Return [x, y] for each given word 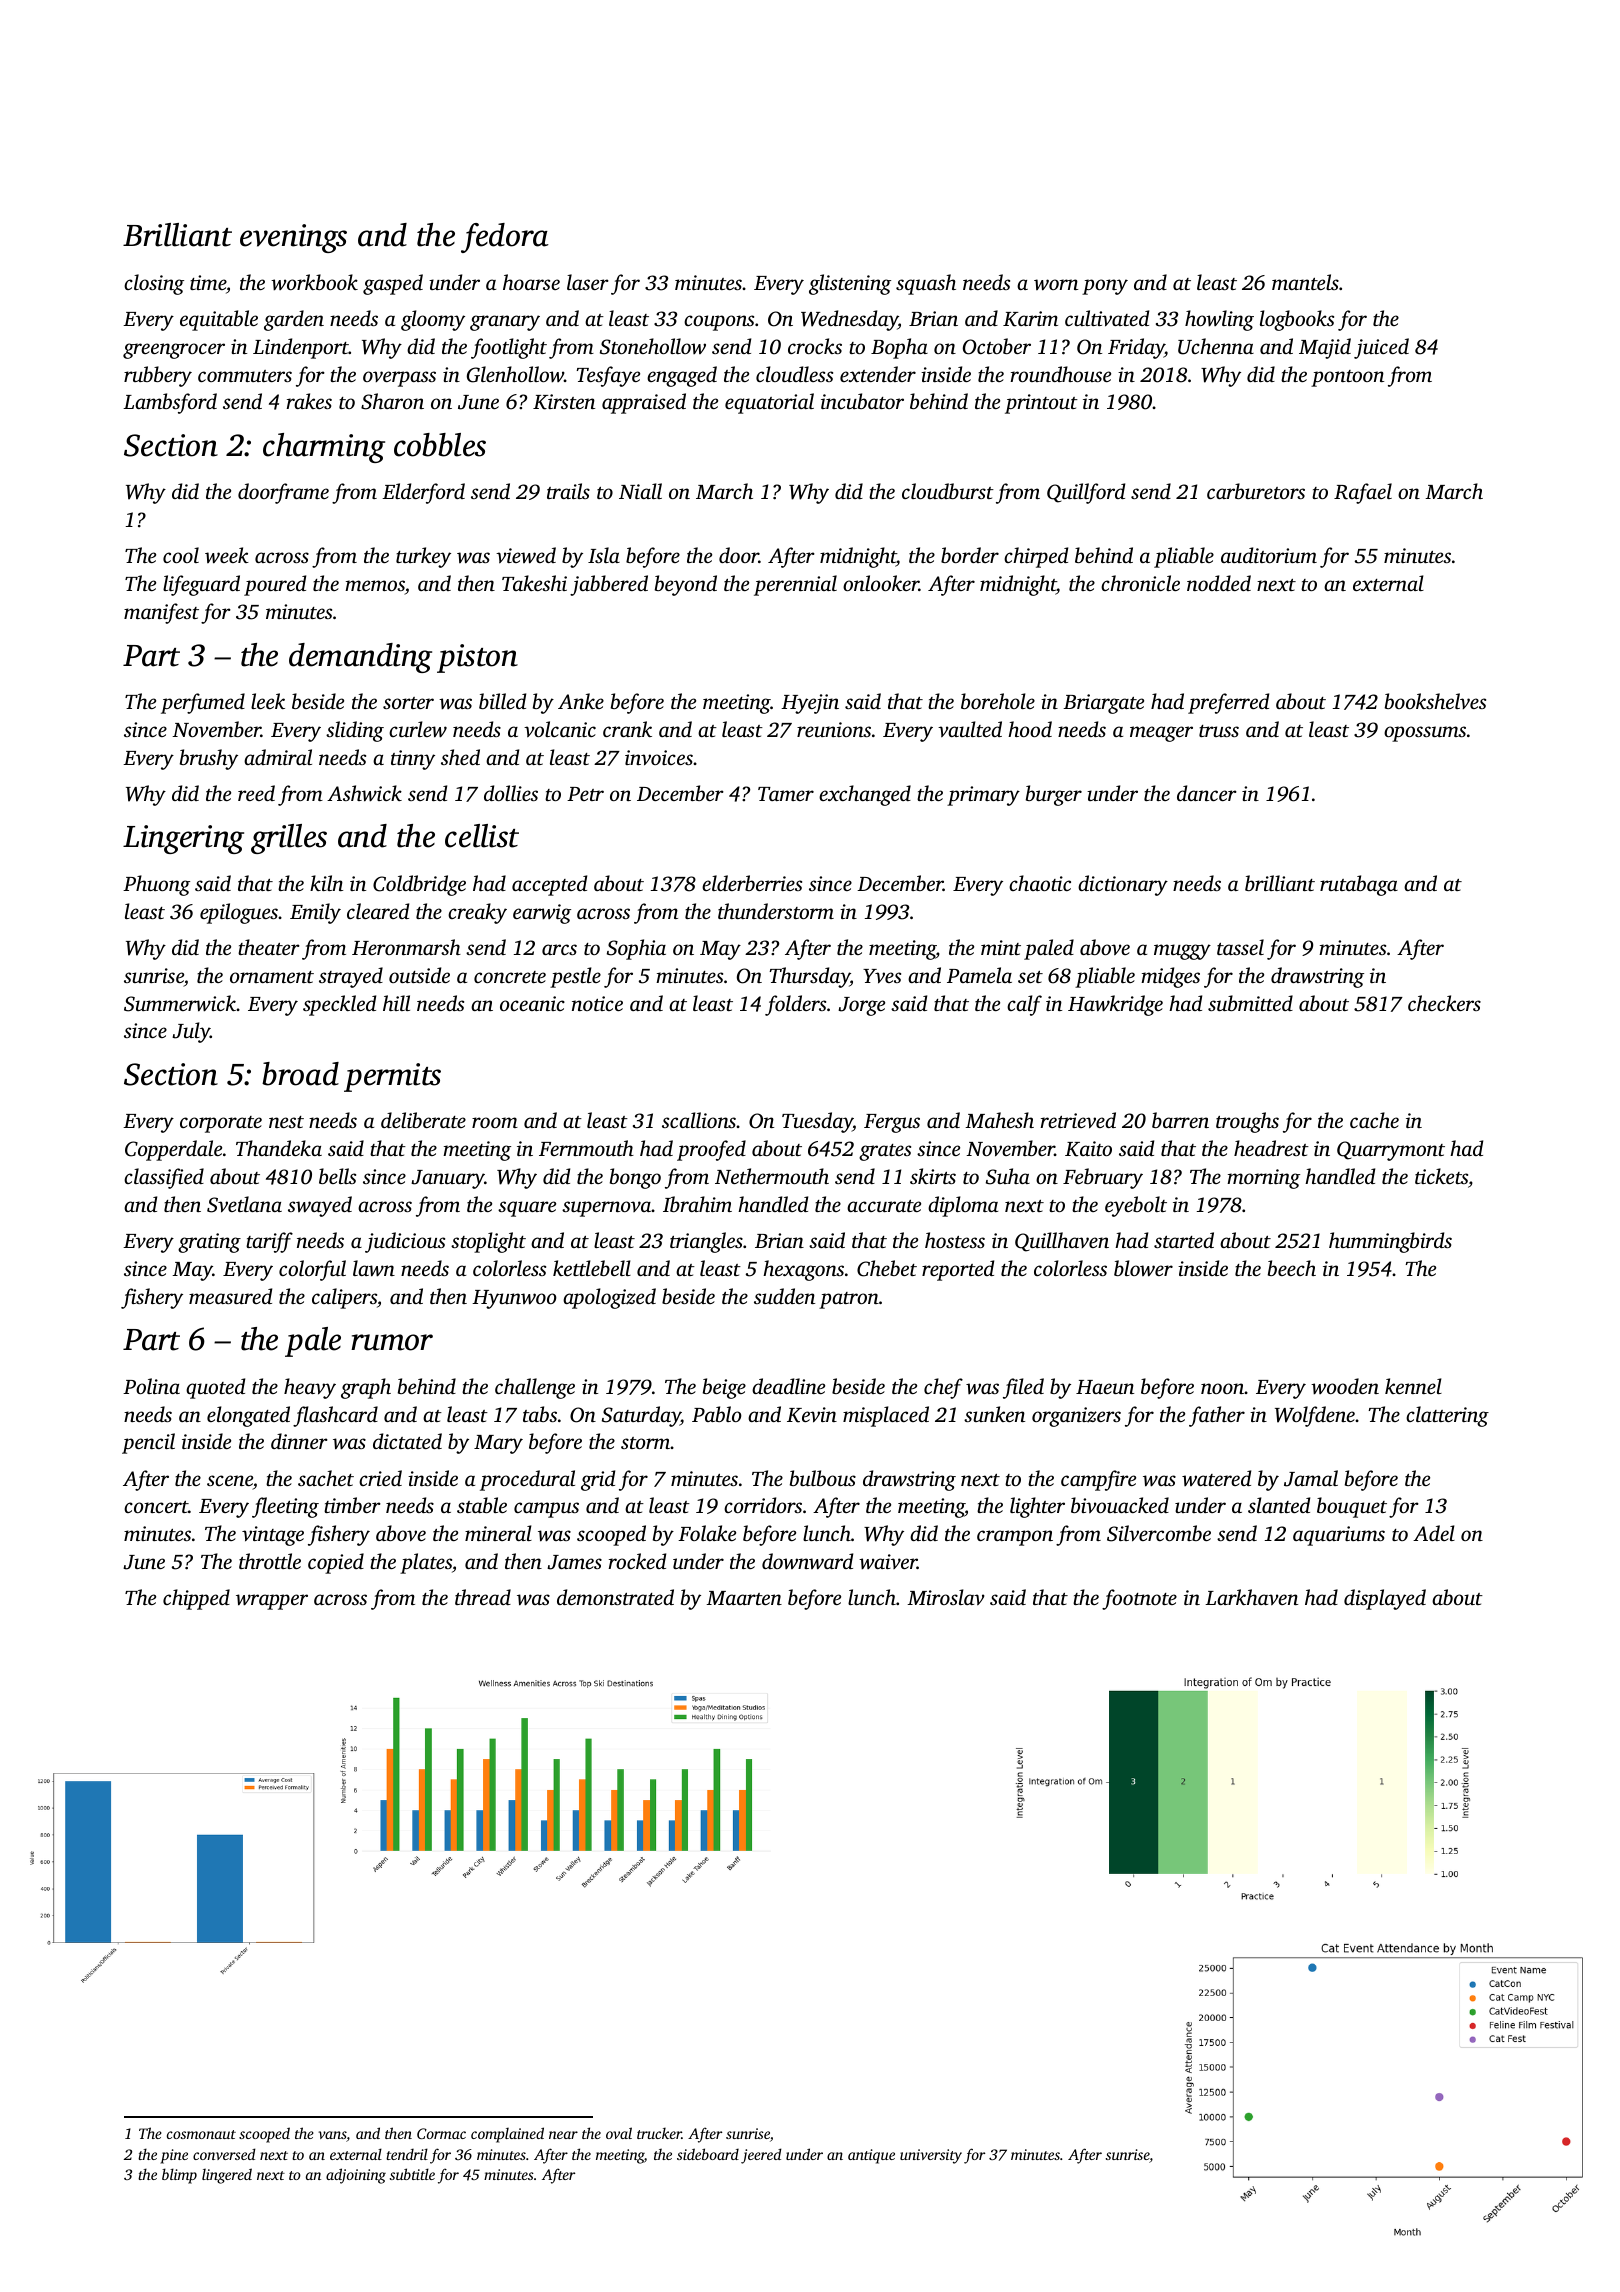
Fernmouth [586, 1148]
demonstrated [615, 1597]
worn [1056, 285]
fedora [505, 238]
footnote [1139, 1599]
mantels [1305, 282]
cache [1374, 1120]
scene [230, 1480]
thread [483, 1597]
